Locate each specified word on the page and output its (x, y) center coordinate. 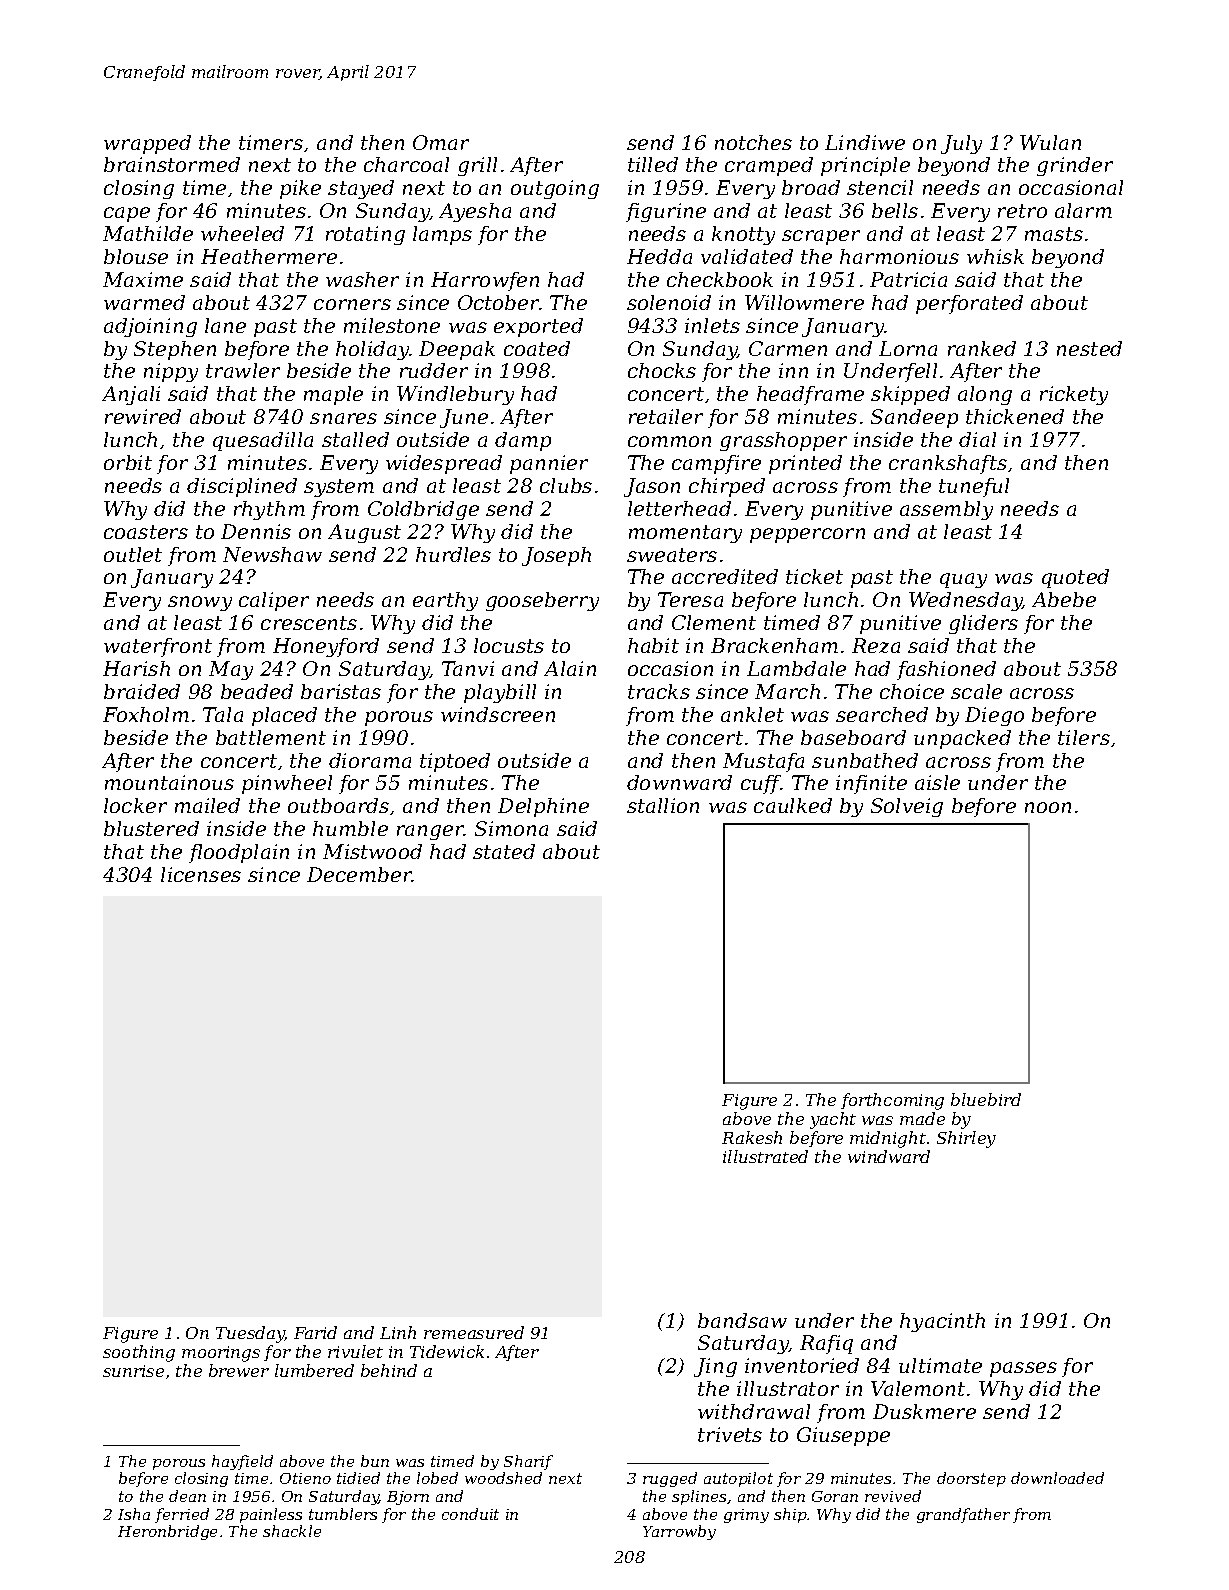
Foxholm (146, 714)
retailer (666, 416)
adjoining (150, 327)
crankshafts (948, 464)
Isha (134, 1514)
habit (653, 645)
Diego (994, 716)
